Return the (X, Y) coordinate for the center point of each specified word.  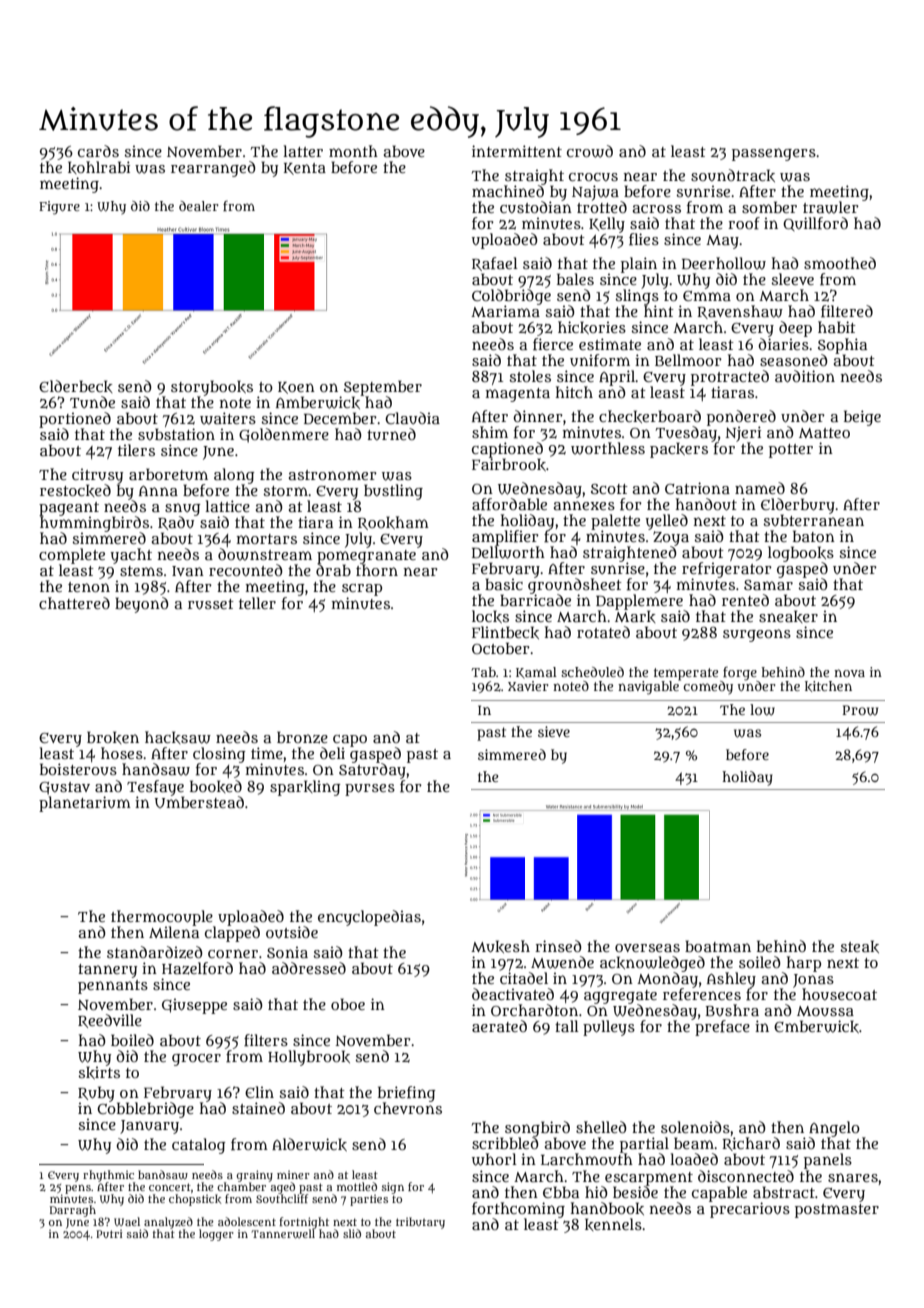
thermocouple (162, 918)
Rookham (393, 523)
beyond (142, 605)
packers (679, 450)
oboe (348, 1004)
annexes (584, 505)
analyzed (168, 1223)
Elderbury (798, 506)
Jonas (813, 981)
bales (575, 279)
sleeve (792, 279)
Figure (59, 208)
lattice (227, 506)
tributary (420, 1223)
